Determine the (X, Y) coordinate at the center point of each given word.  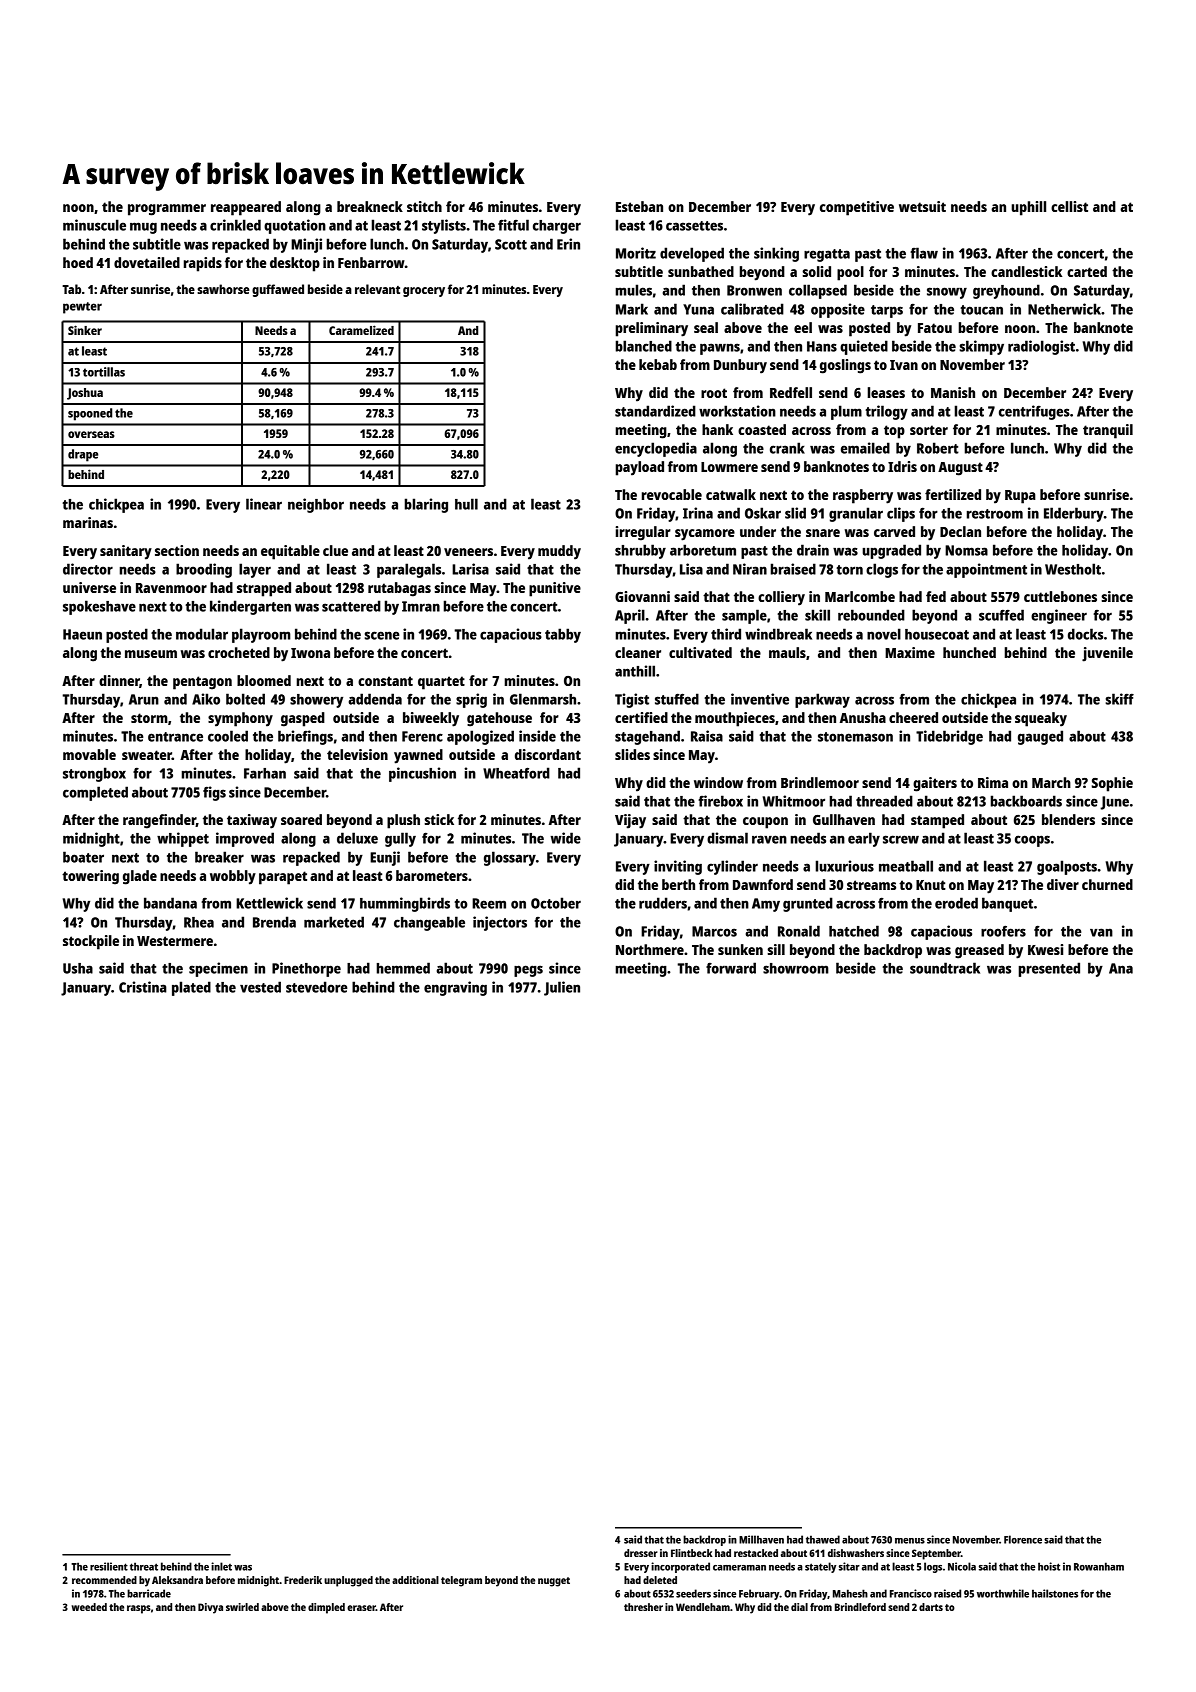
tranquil (1108, 431)
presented (1049, 969)
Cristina (143, 987)
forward (731, 968)
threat (144, 1566)
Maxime (910, 652)
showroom (796, 968)
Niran (750, 569)
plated (191, 988)
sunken (740, 949)
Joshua (85, 394)
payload (640, 468)
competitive (857, 208)
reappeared (246, 208)
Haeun (82, 634)
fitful (513, 225)
